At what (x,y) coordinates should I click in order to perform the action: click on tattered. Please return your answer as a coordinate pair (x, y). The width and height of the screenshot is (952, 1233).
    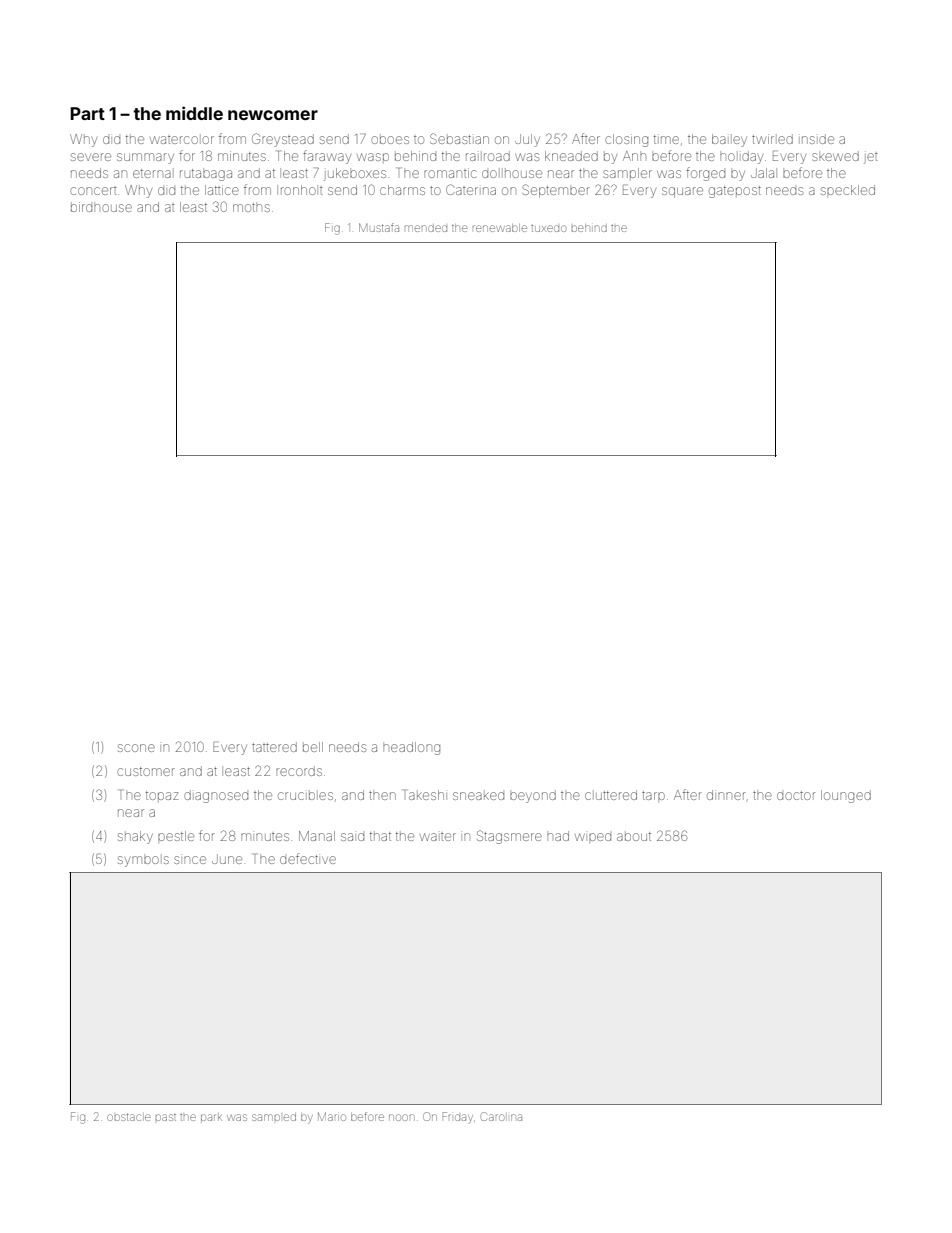
    Looking at the image, I should click on (274, 747).
